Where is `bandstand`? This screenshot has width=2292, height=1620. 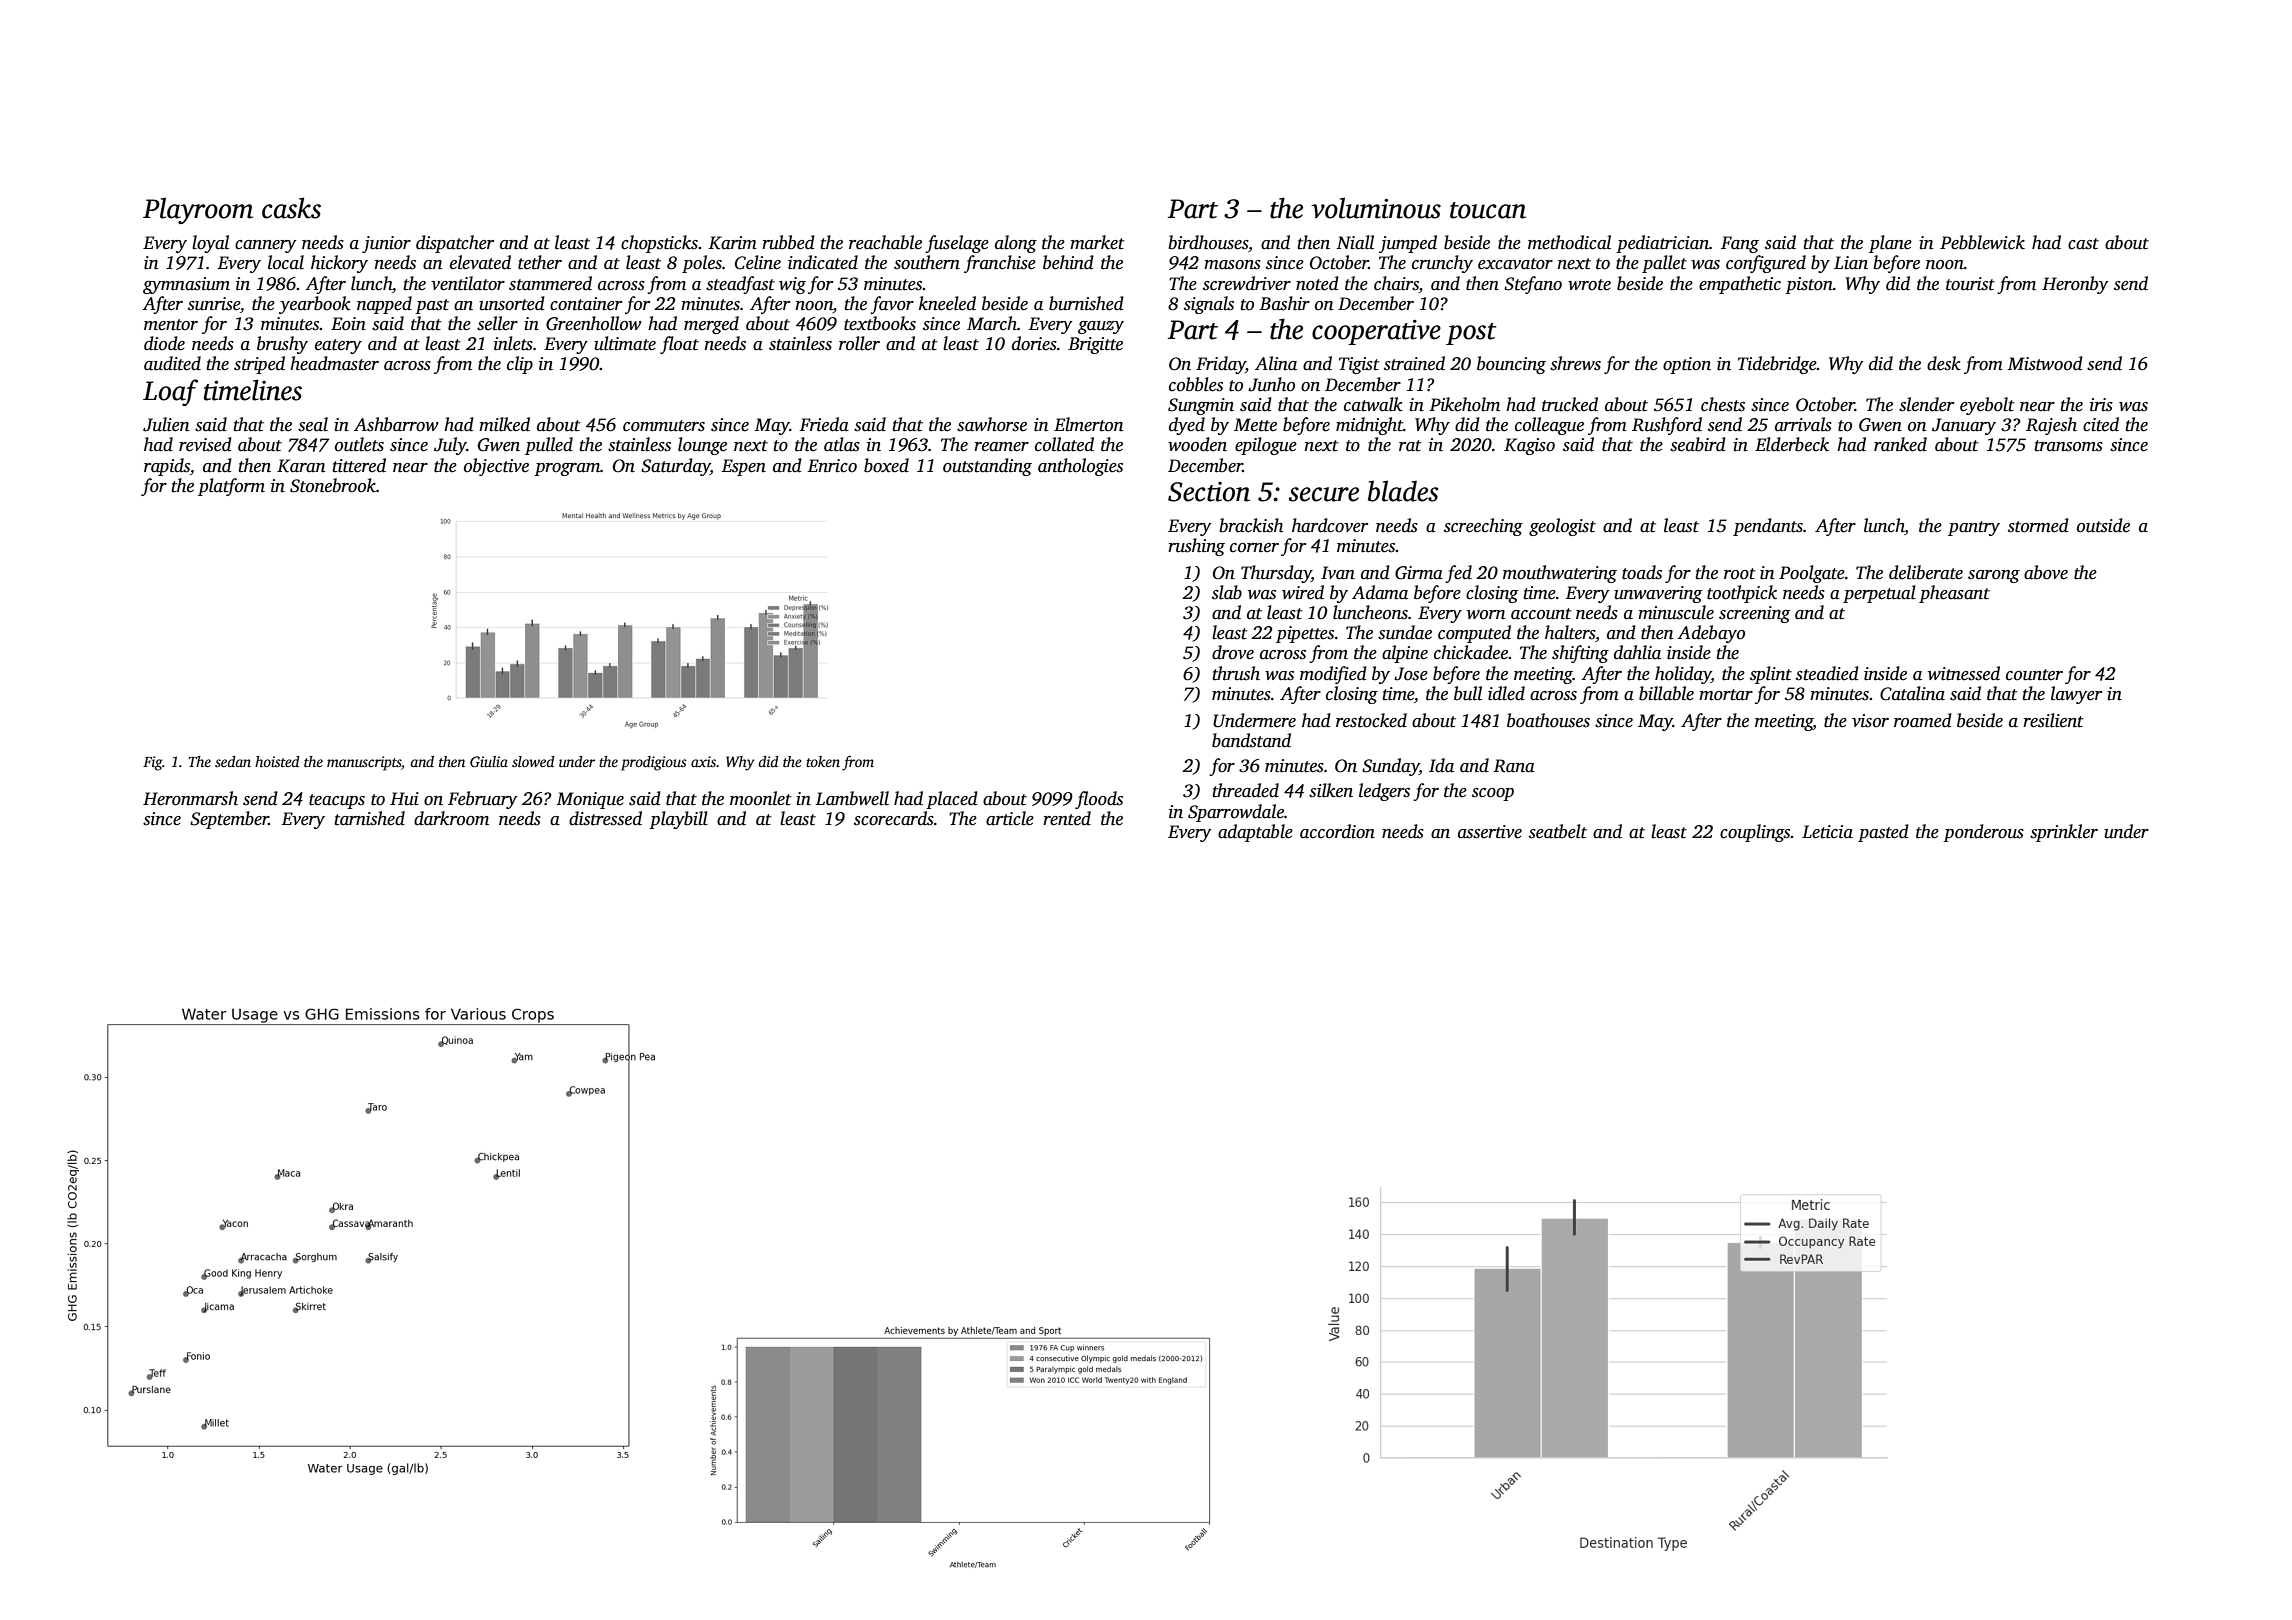 bandstand is located at coordinates (1251, 740).
